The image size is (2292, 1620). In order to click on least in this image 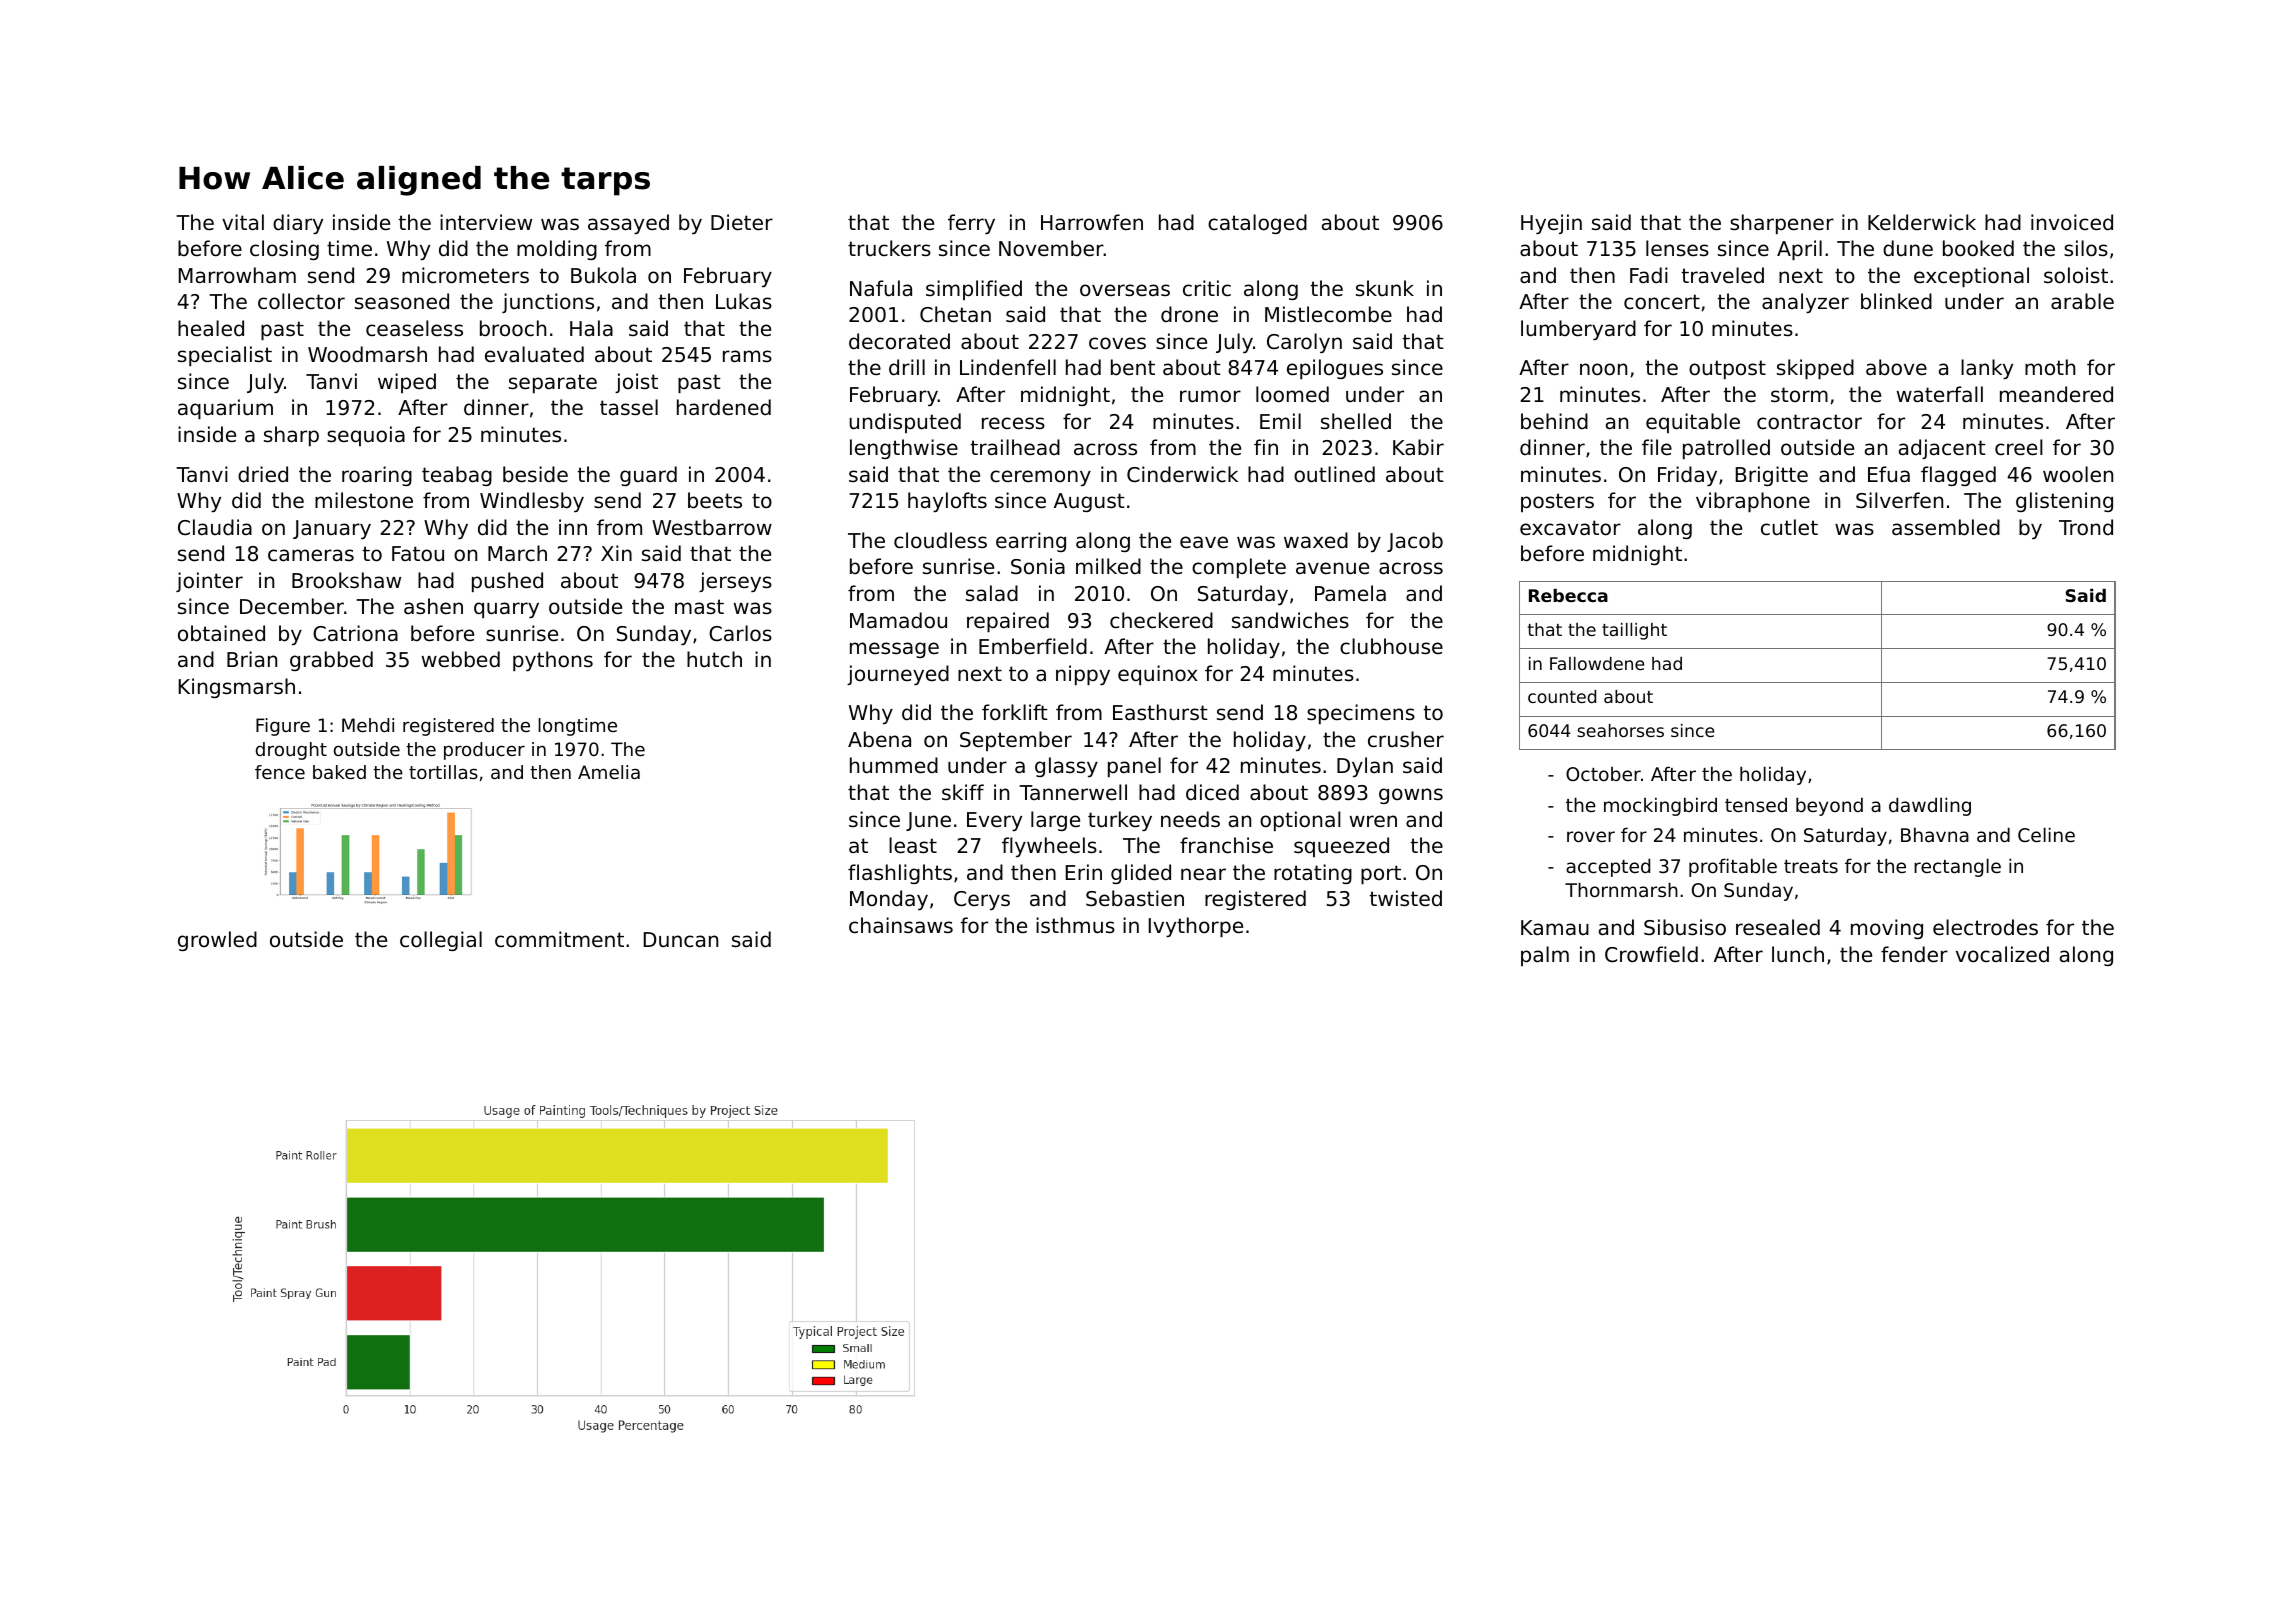, I will do `click(913, 845)`.
